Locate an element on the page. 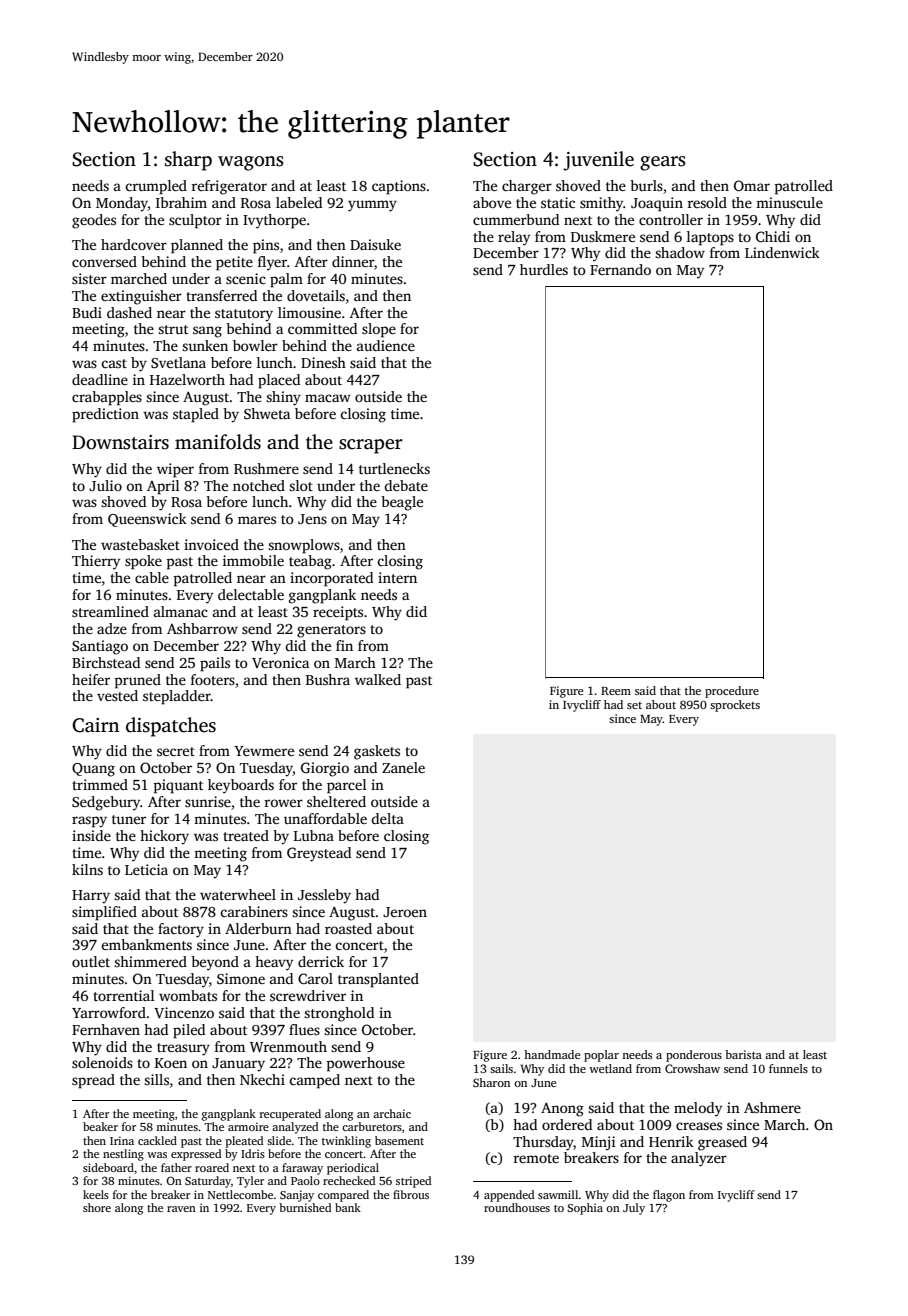  shore is located at coordinates (97, 1207).
